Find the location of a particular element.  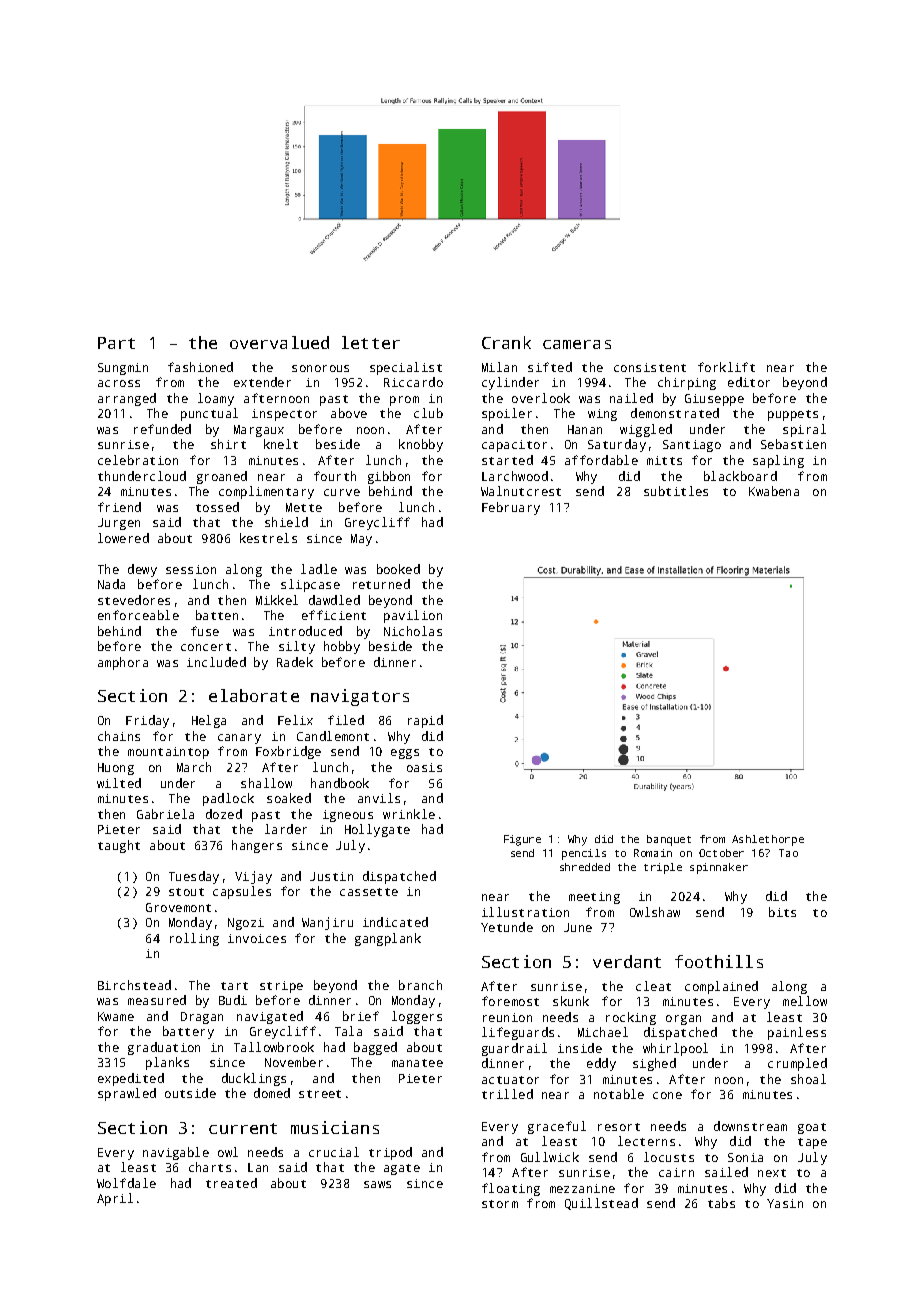

gangplank is located at coordinates (388, 939).
